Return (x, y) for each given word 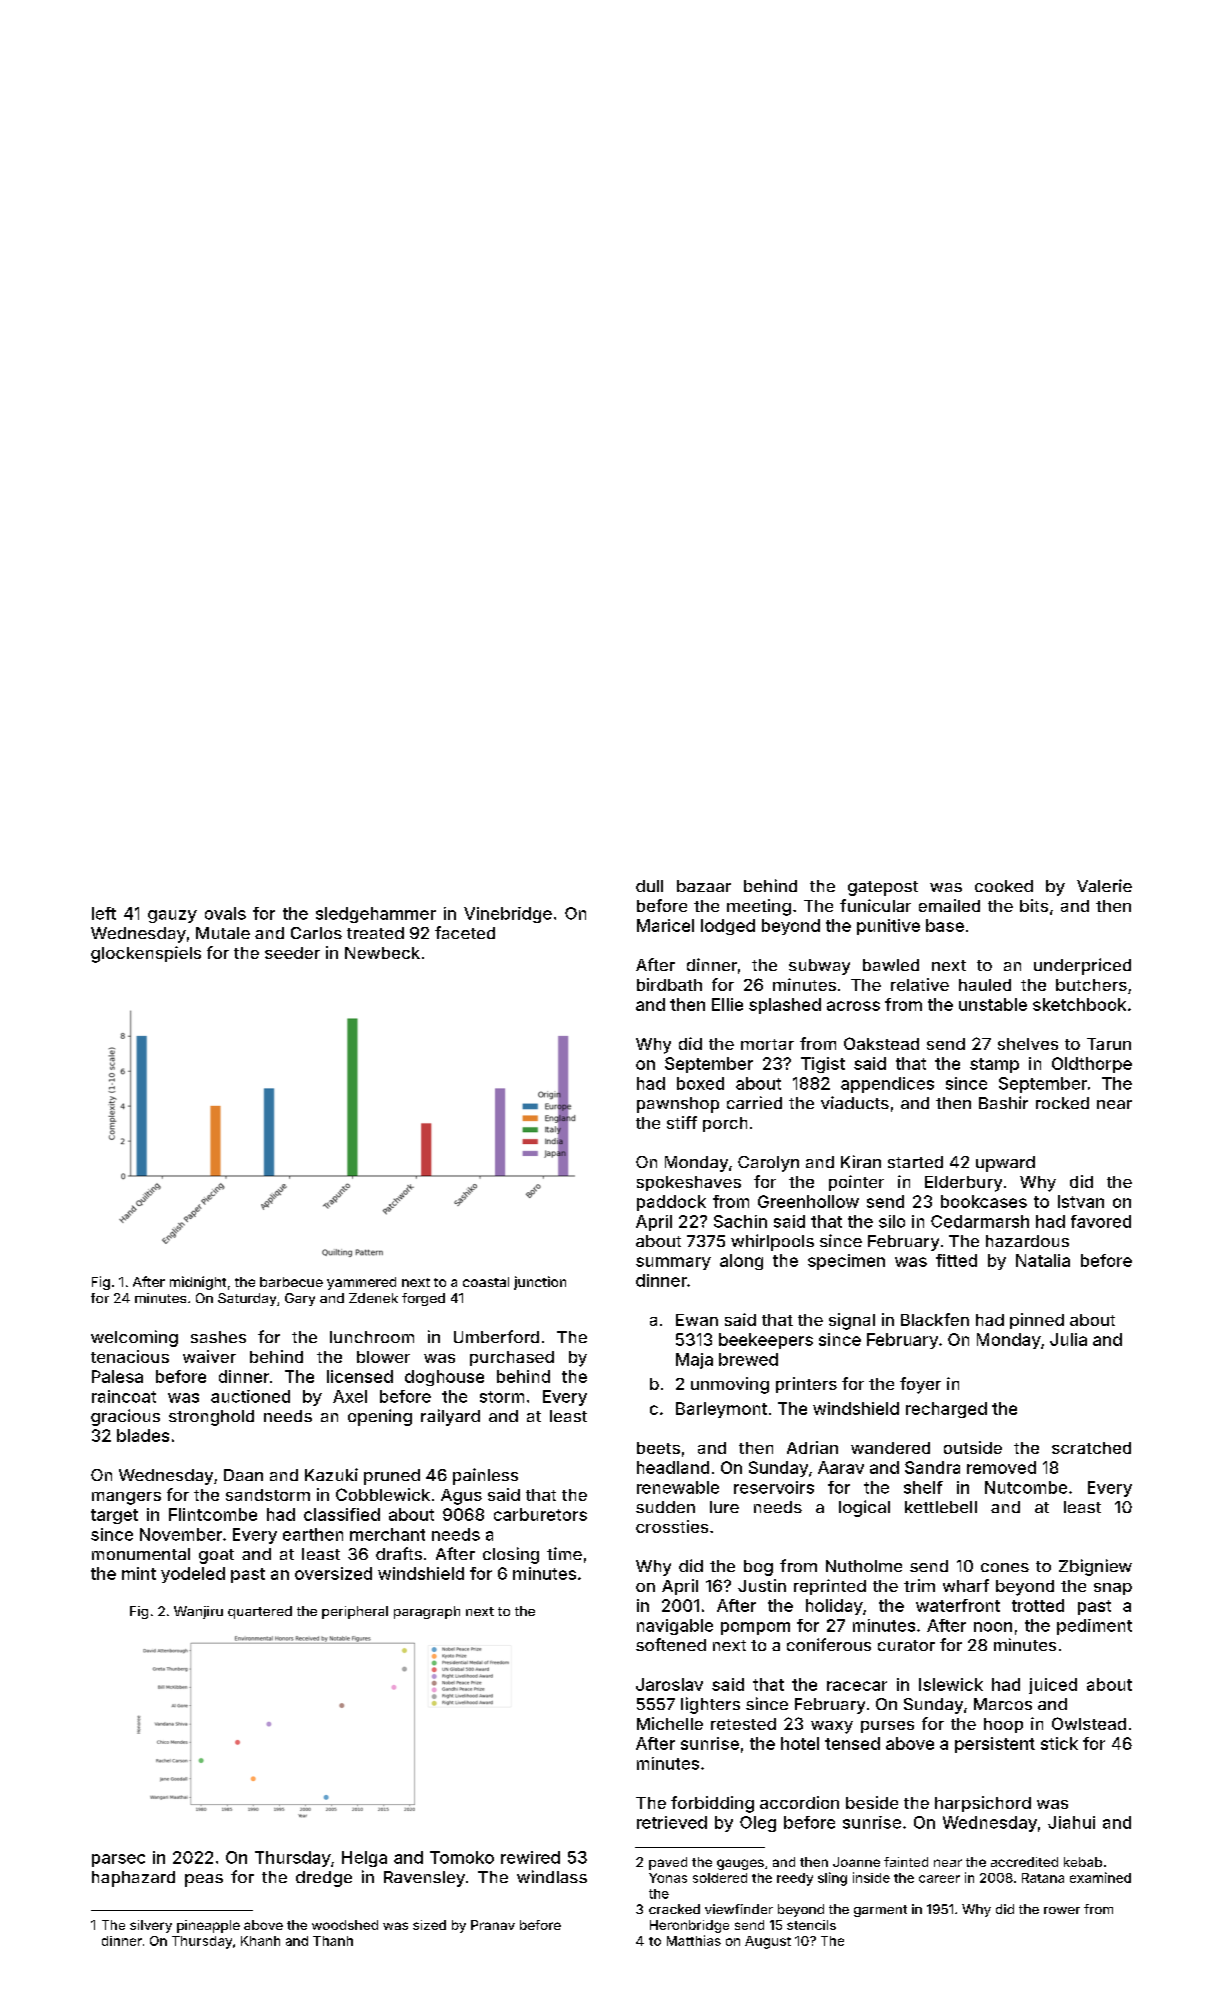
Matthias (694, 1940)
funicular (875, 905)
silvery (151, 1926)
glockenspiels (146, 954)
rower (1062, 1910)
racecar (857, 1686)
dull (649, 886)
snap (1113, 1589)
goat (216, 1556)
